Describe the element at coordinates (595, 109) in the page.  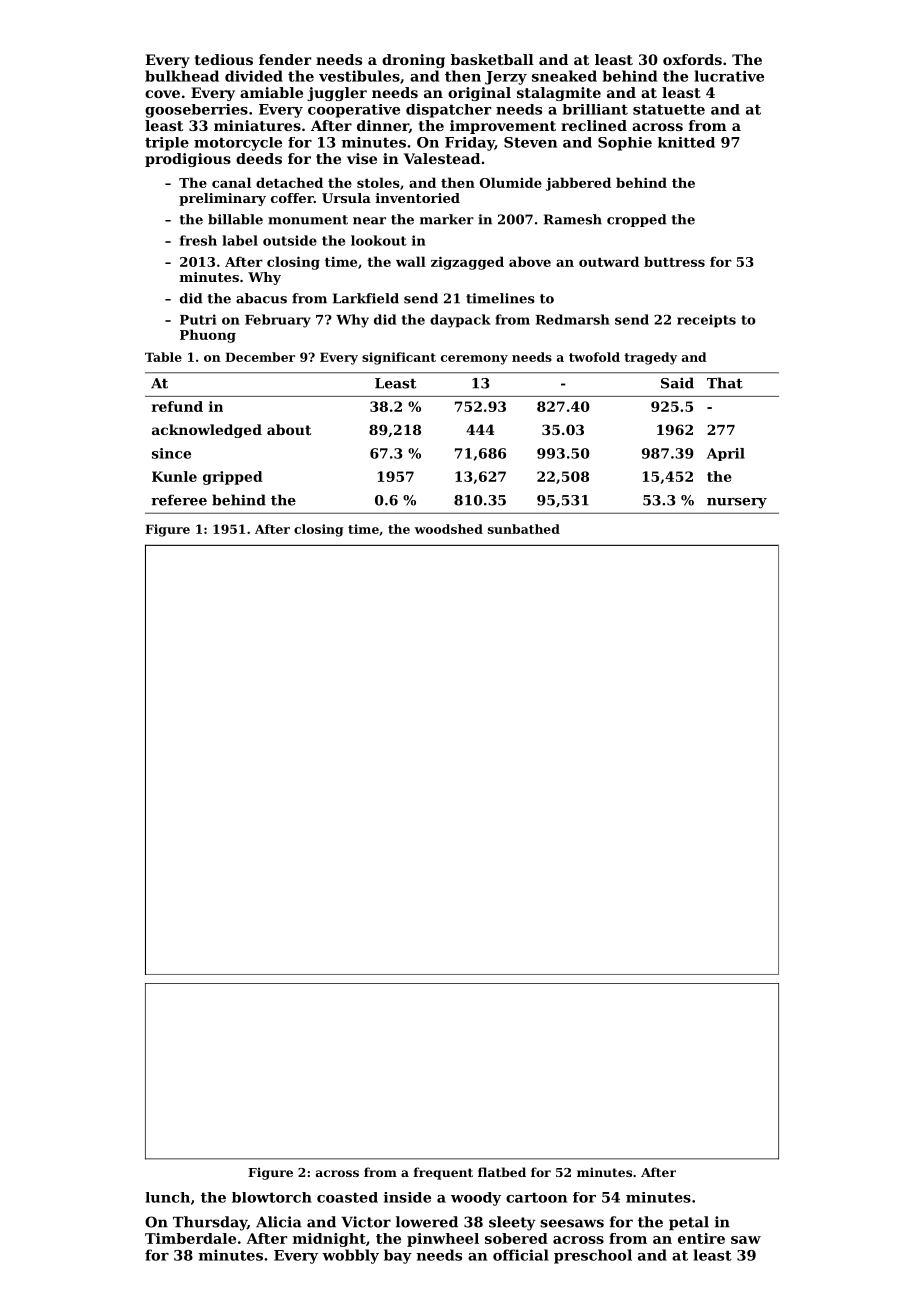
I see `brilliant` at that location.
